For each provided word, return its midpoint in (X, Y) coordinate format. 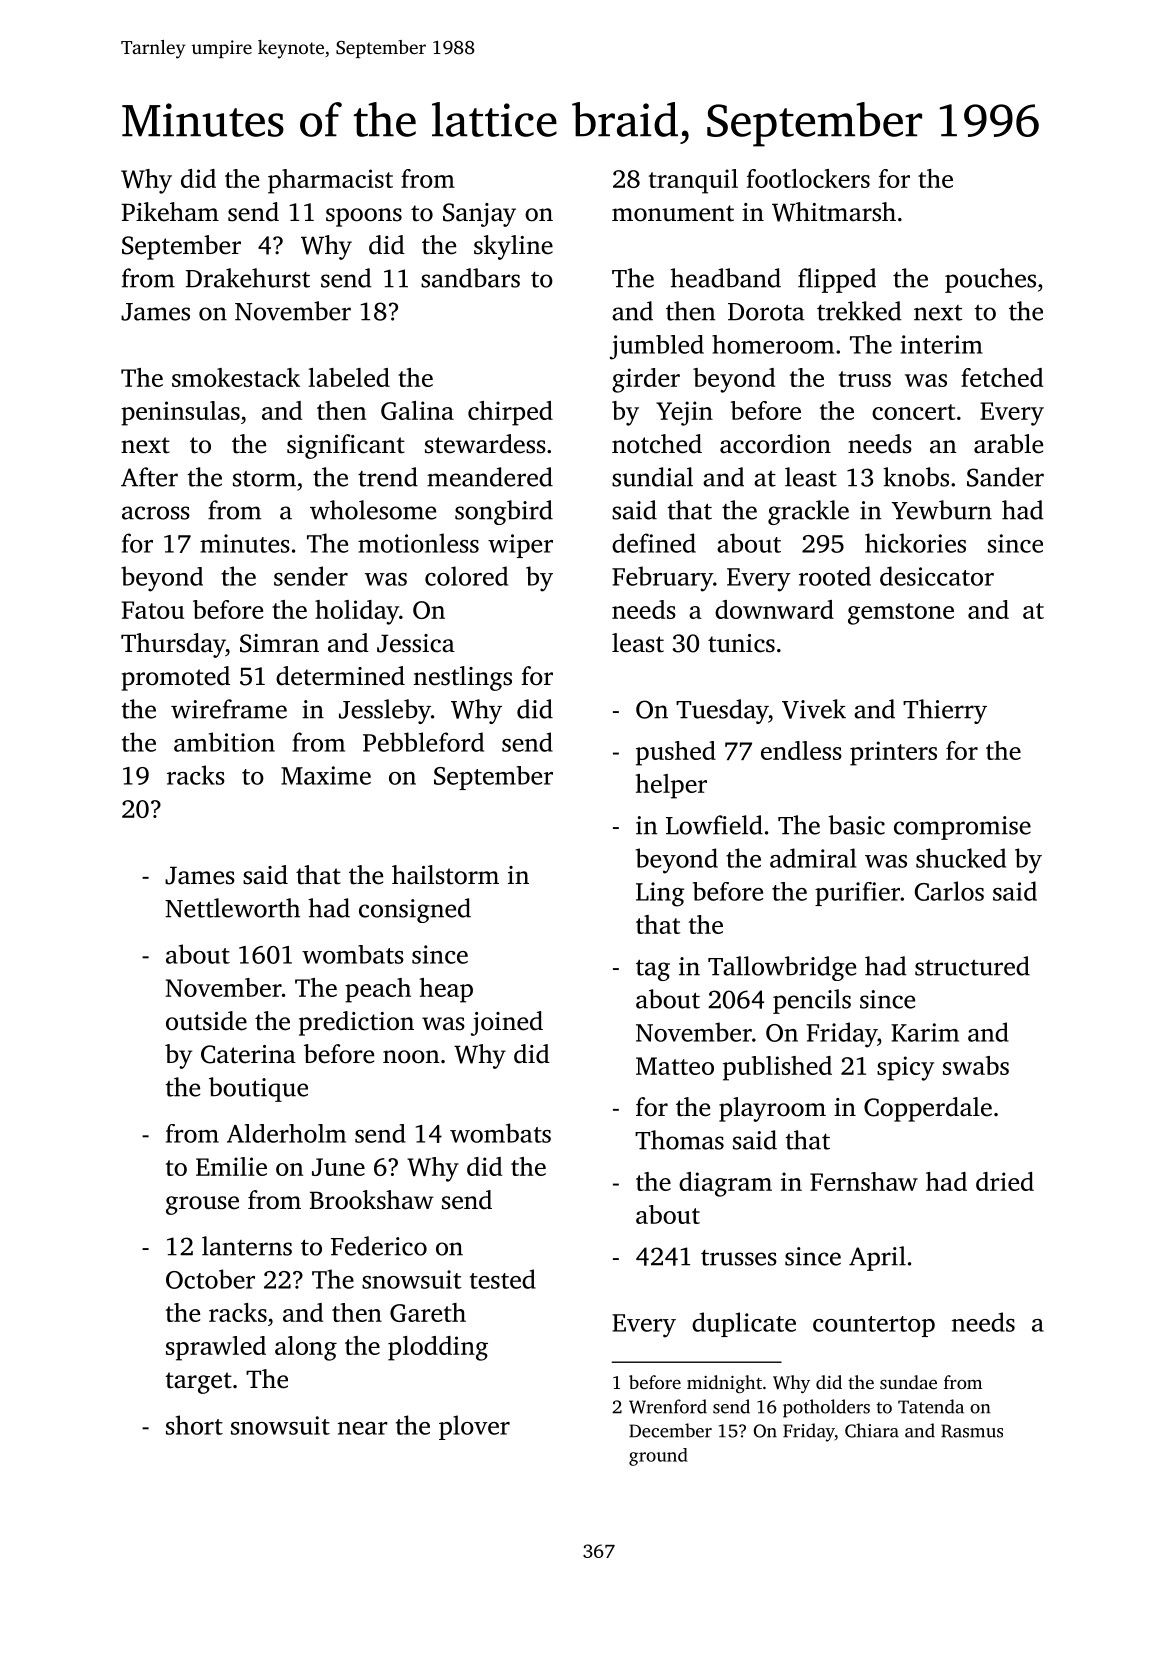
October (210, 1279)
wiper (520, 546)
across (156, 513)
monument (673, 213)
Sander (1005, 477)
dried (1005, 1181)
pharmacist (330, 181)
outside (206, 1021)
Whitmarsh (834, 212)
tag (653, 970)
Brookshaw (371, 1200)
